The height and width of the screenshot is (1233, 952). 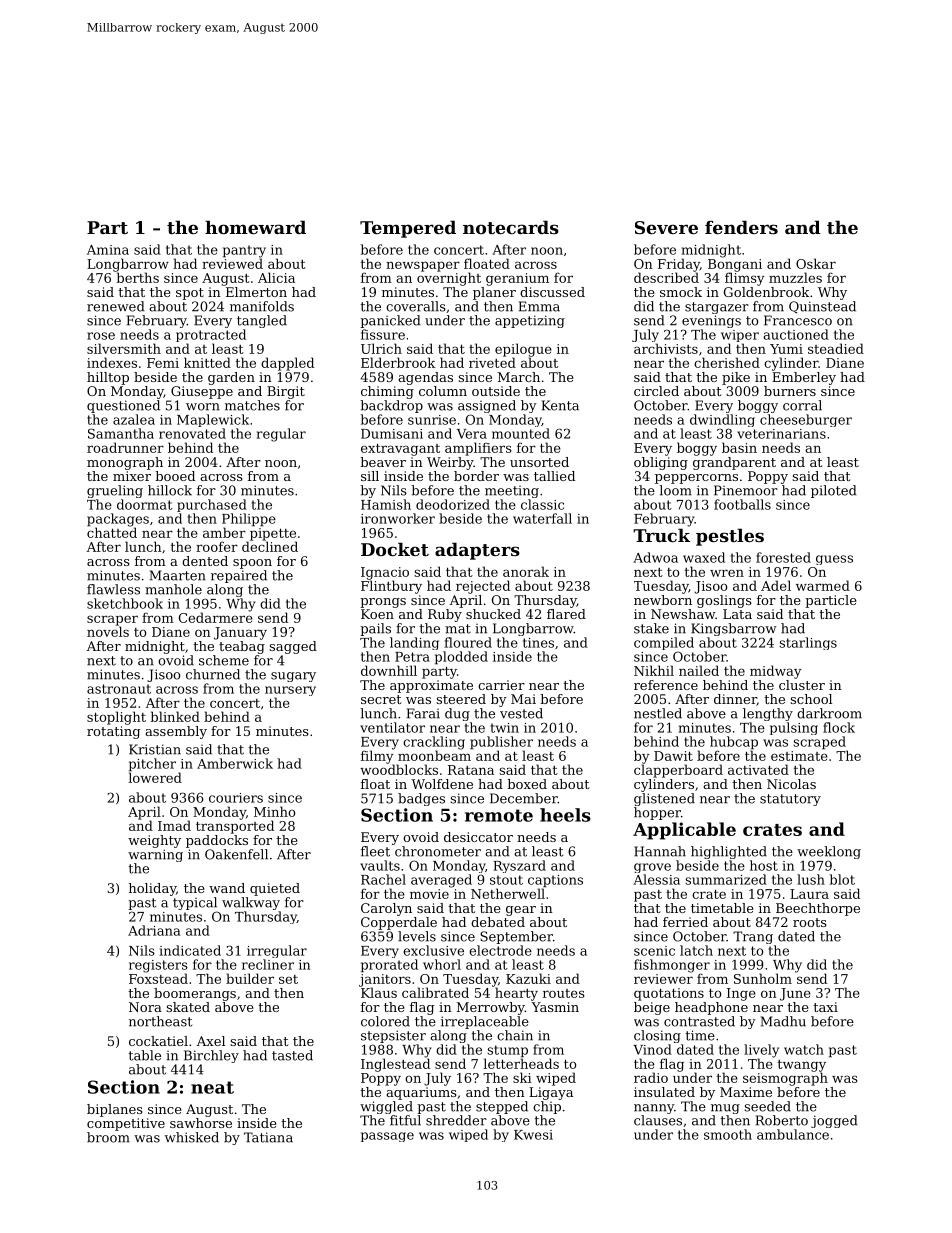 I want to click on tasted, so click(x=292, y=1055).
